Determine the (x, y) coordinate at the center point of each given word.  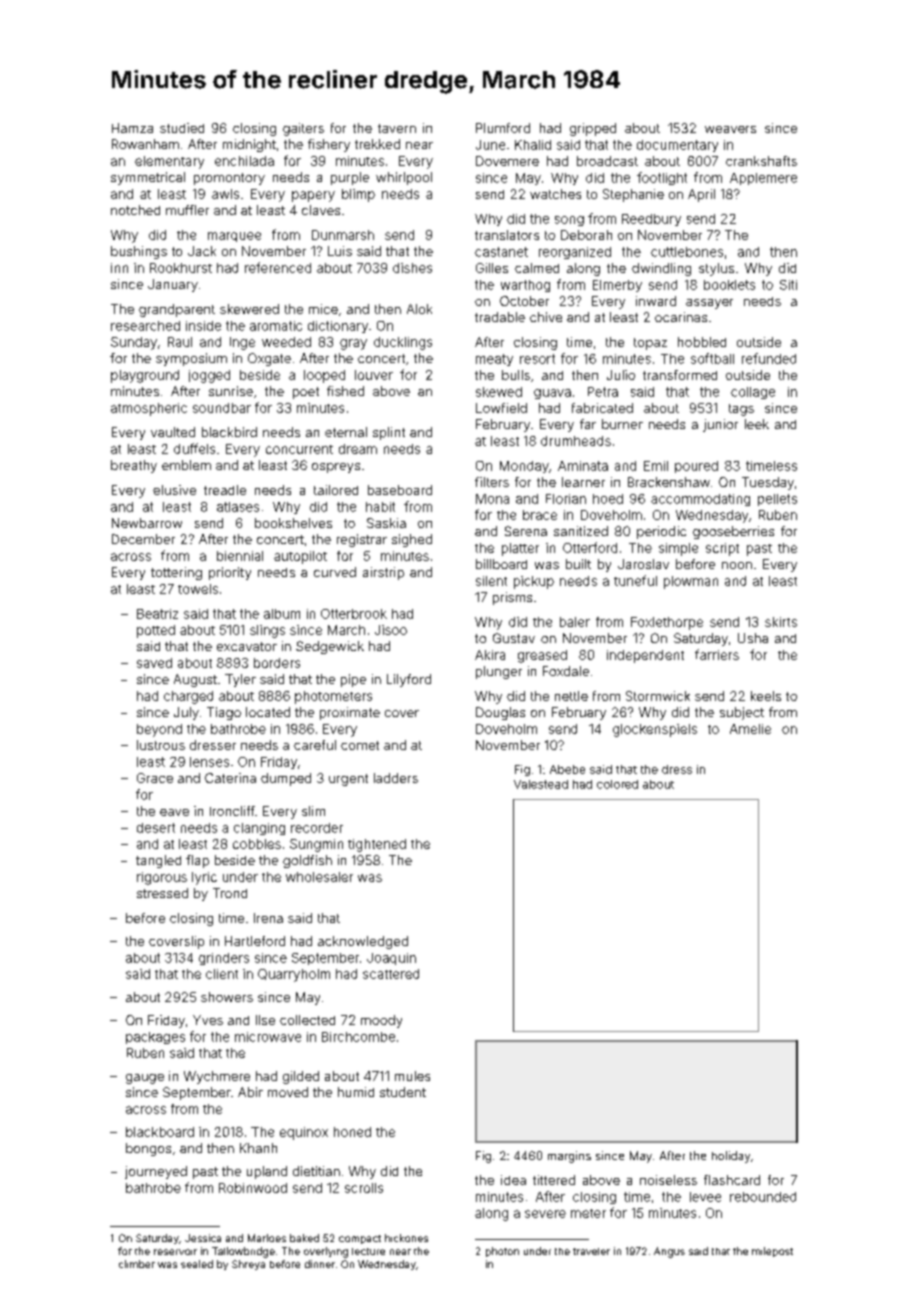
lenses (209, 762)
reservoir (175, 1252)
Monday (524, 467)
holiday (731, 1157)
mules (412, 1076)
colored (617, 784)
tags (741, 410)
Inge (242, 343)
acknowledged (363, 942)
